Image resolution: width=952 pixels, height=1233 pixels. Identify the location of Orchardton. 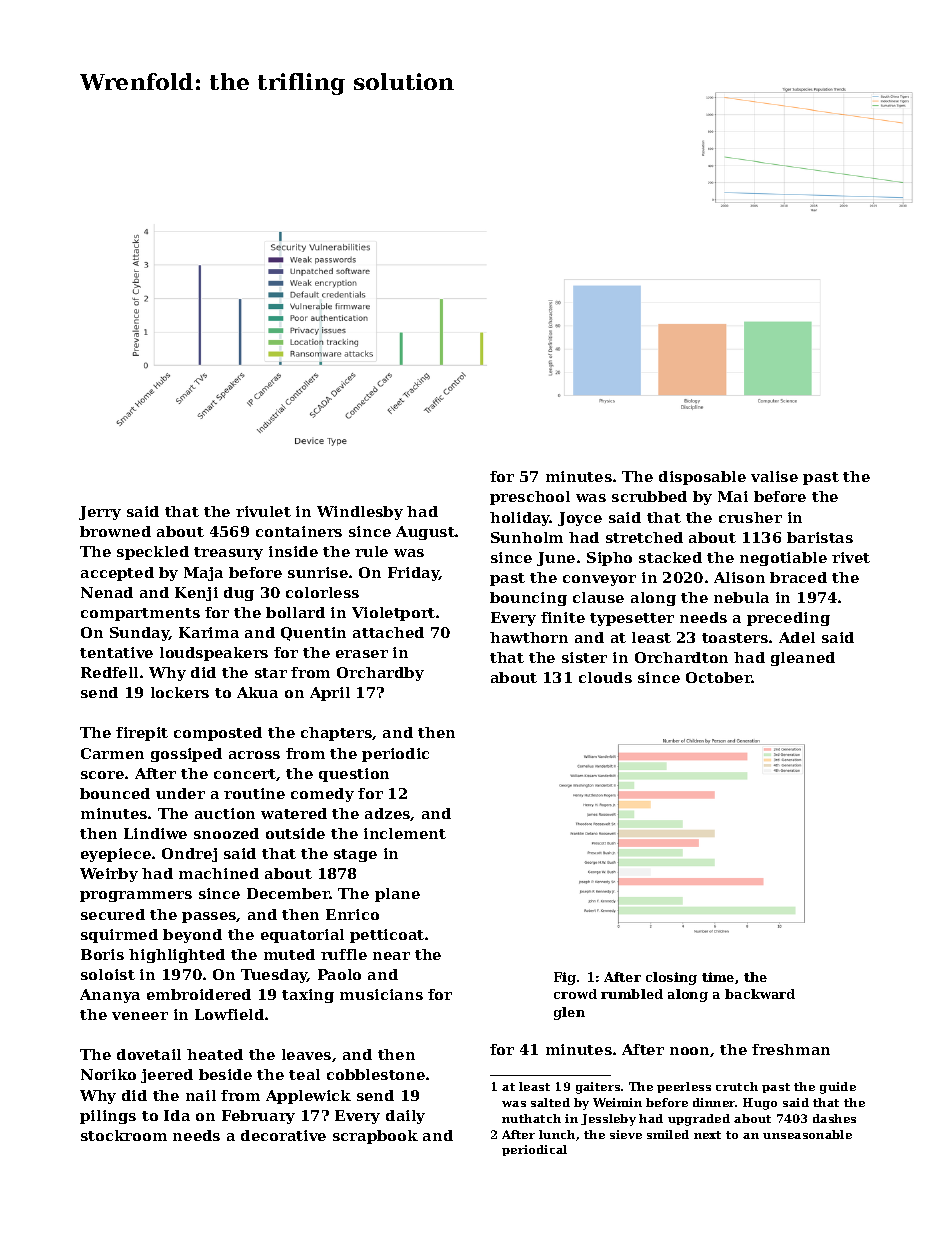
(681, 657).
